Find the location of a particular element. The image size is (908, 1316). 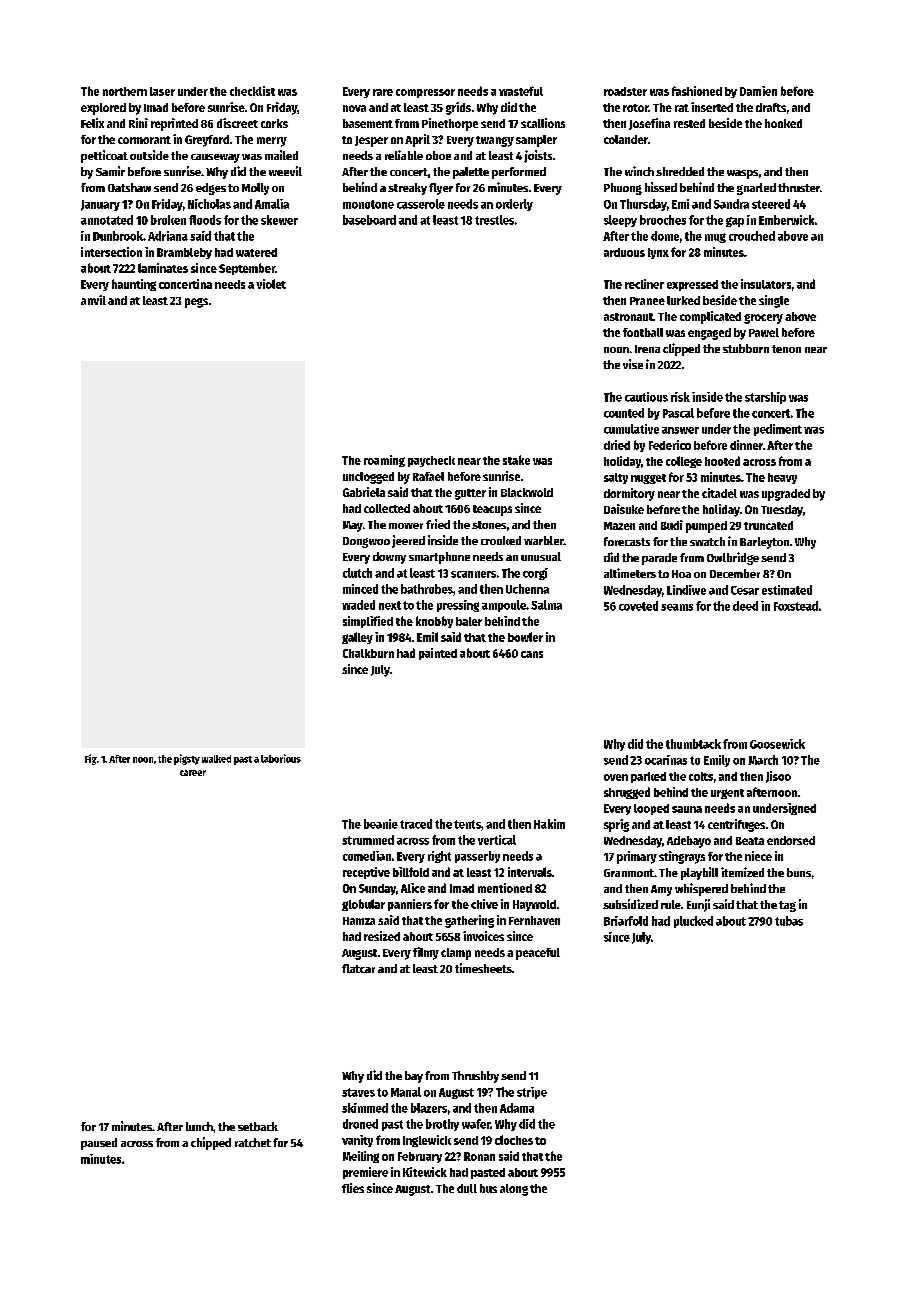

fashioned is located at coordinates (697, 91).
